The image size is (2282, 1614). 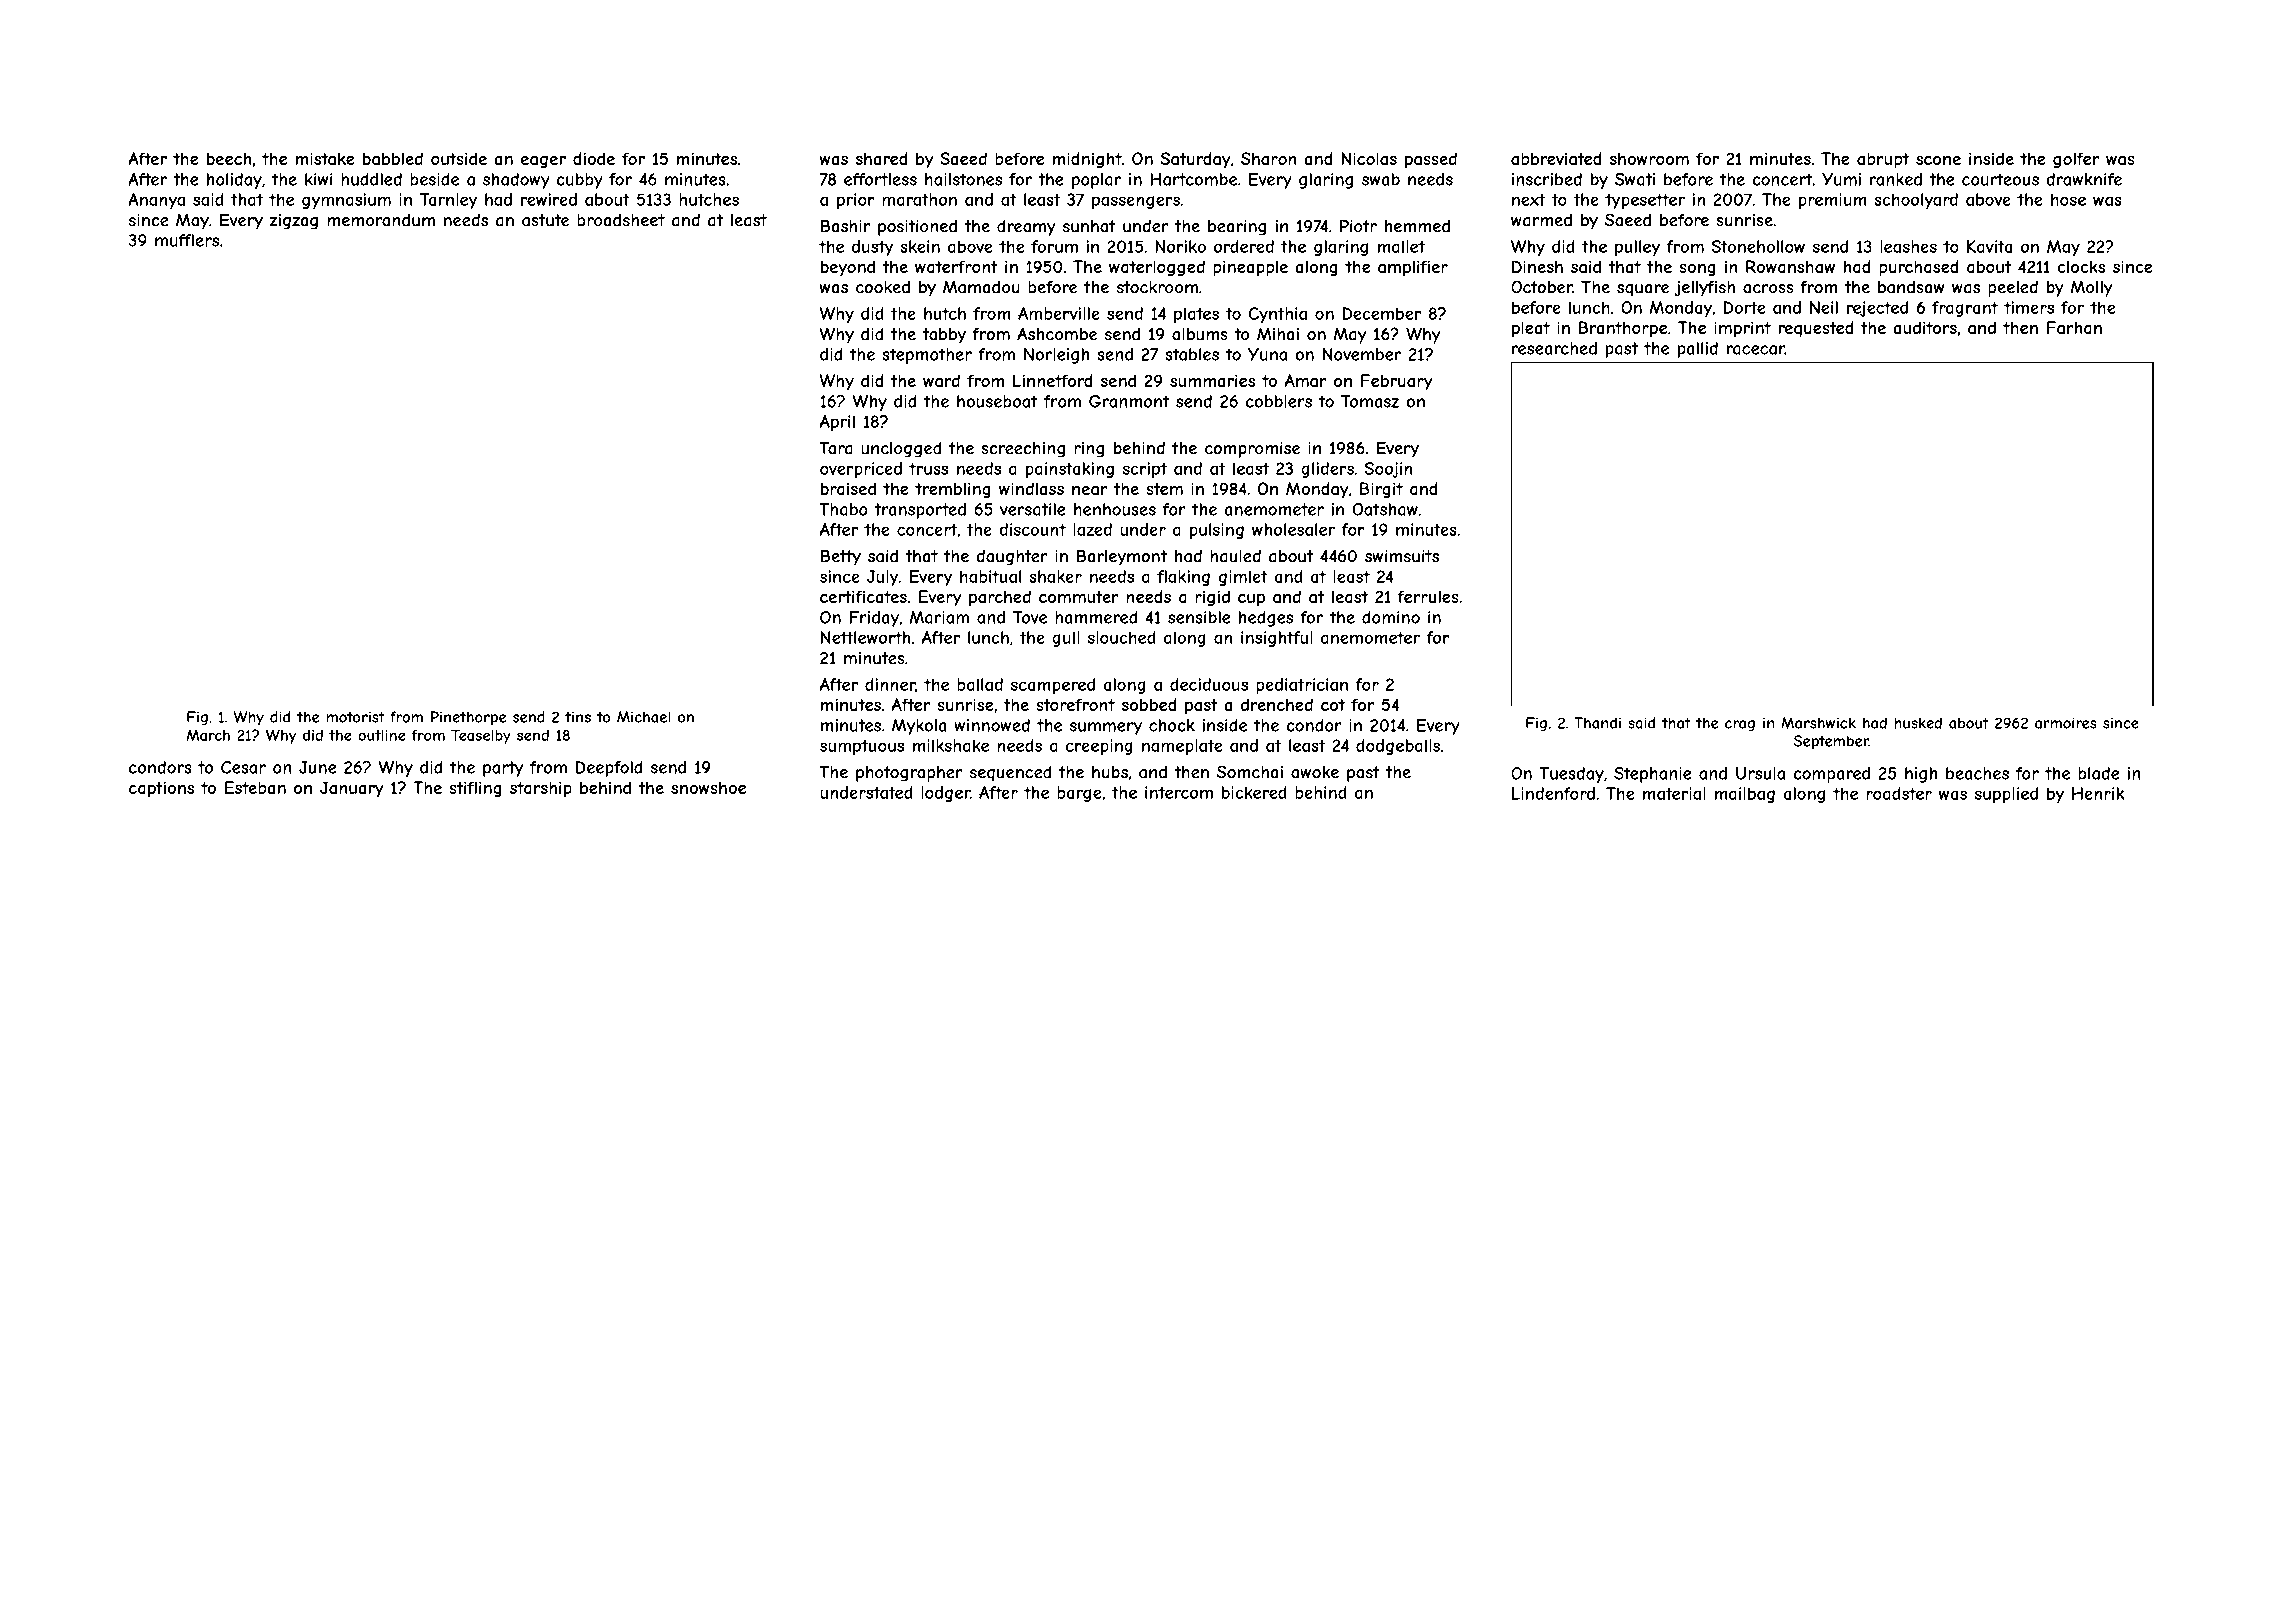 What do you see at coordinates (621, 220) in the screenshot?
I see `broadsheet` at bounding box center [621, 220].
